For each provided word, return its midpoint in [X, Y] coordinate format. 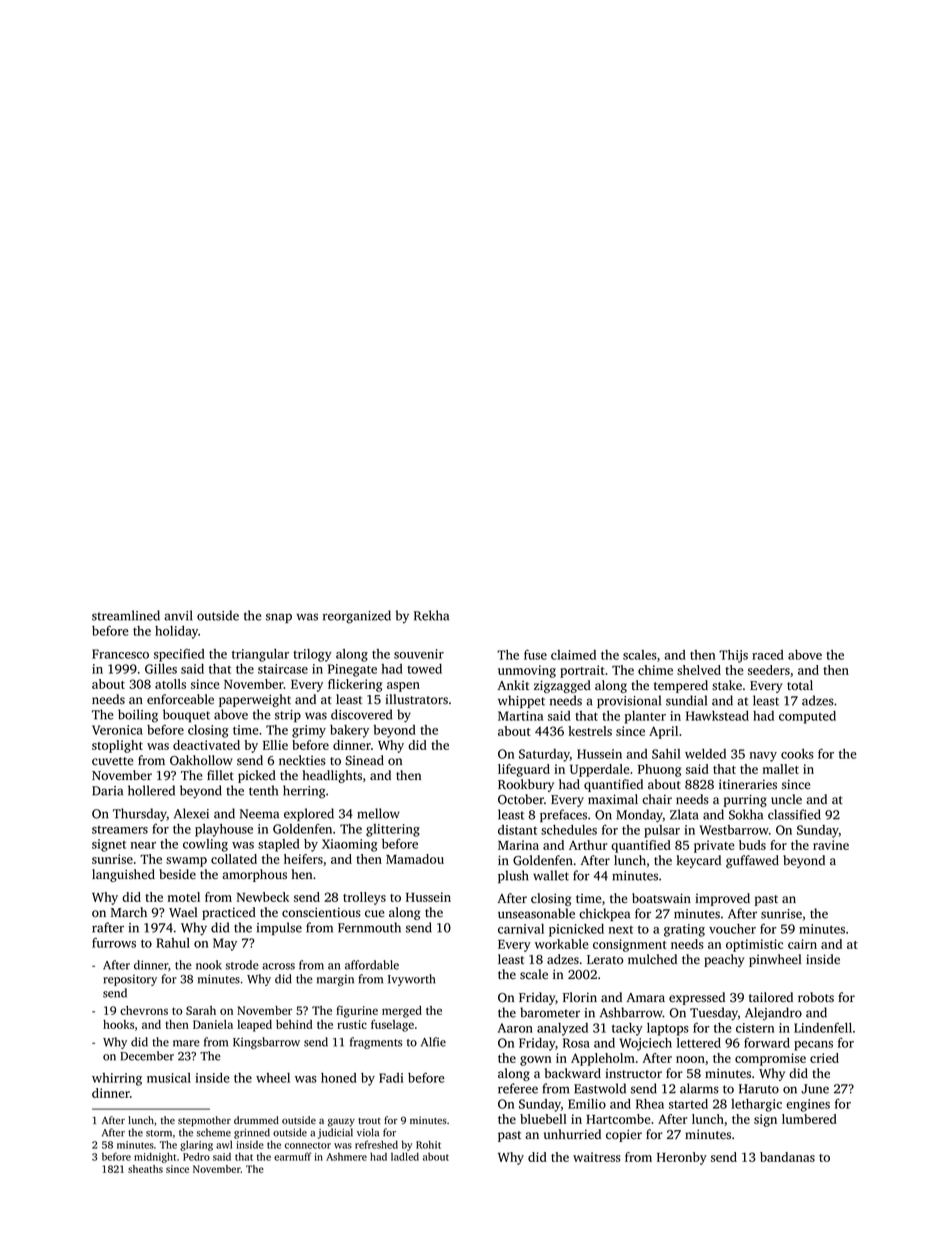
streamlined [126, 615]
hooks [118, 1024]
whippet [521, 701]
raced [768, 655]
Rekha [431, 615]
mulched [652, 959]
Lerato [605, 959]
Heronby [682, 1158]
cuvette [113, 761]
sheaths [145, 1169]
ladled [405, 1156]
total [800, 685]
